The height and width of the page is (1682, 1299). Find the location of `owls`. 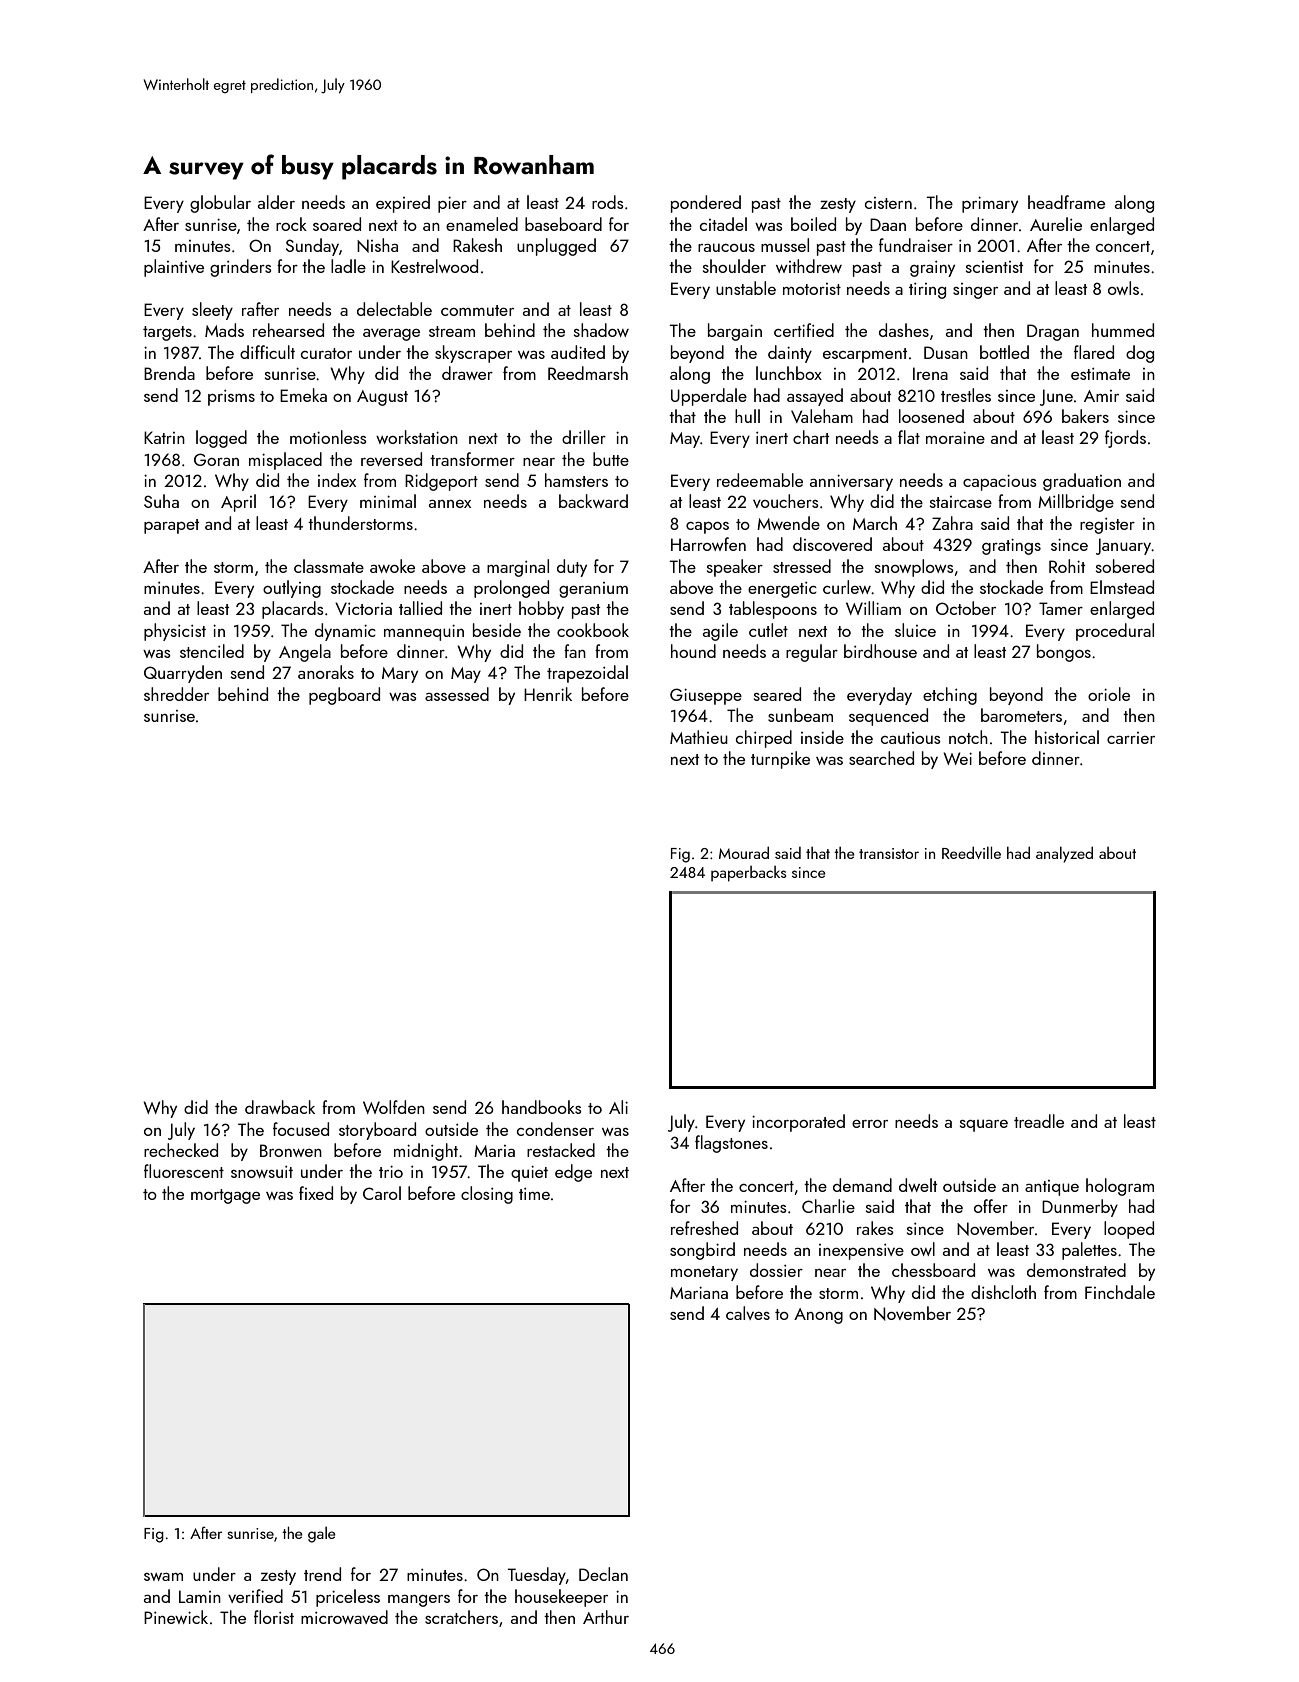

owls is located at coordinates (1123, 288).
